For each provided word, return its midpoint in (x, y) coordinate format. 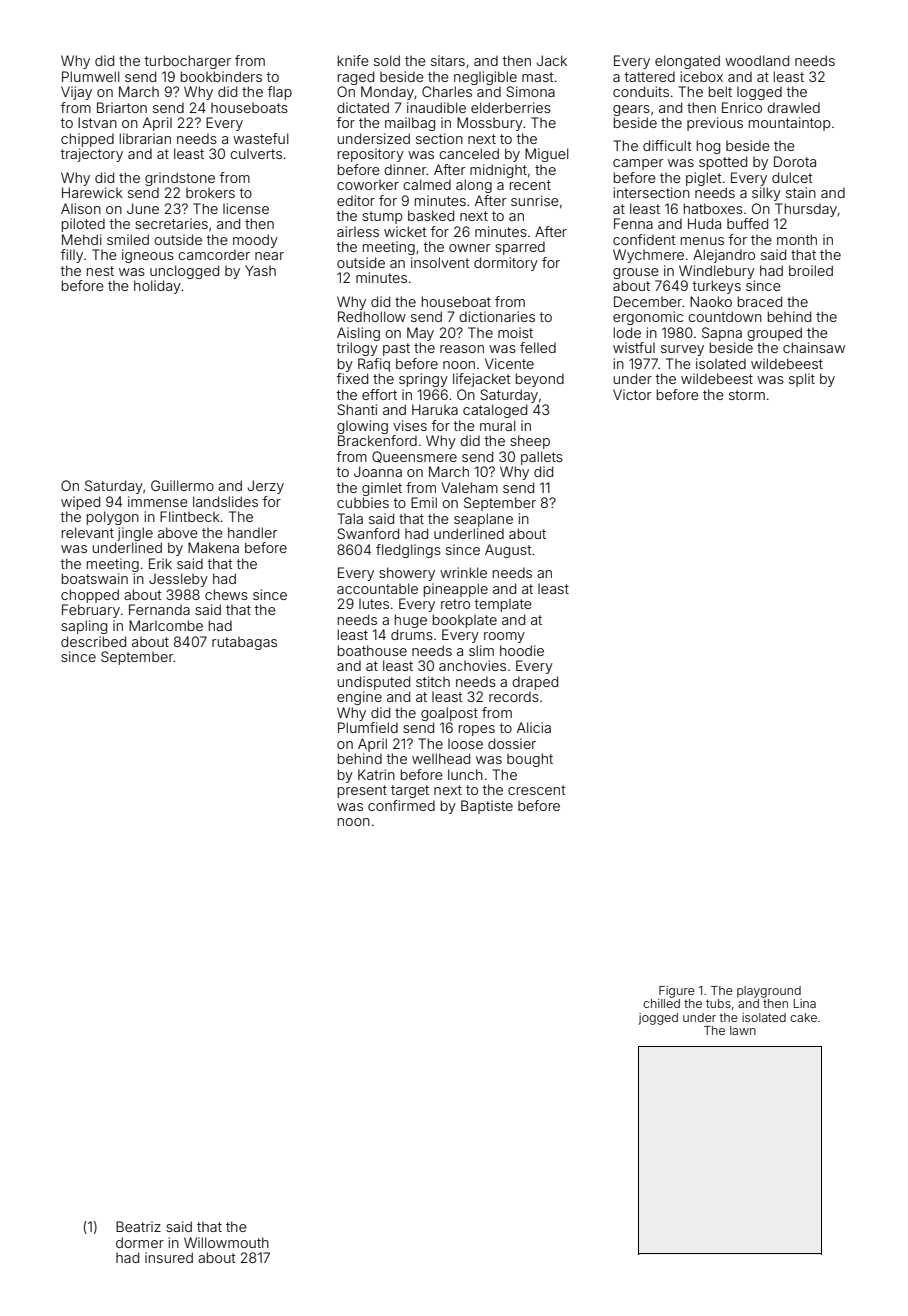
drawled (793, 107)
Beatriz (138, 1226)
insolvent (440, 262)
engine (359, 698)
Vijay (76, 93)
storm (747, 395)
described (93, 641)
